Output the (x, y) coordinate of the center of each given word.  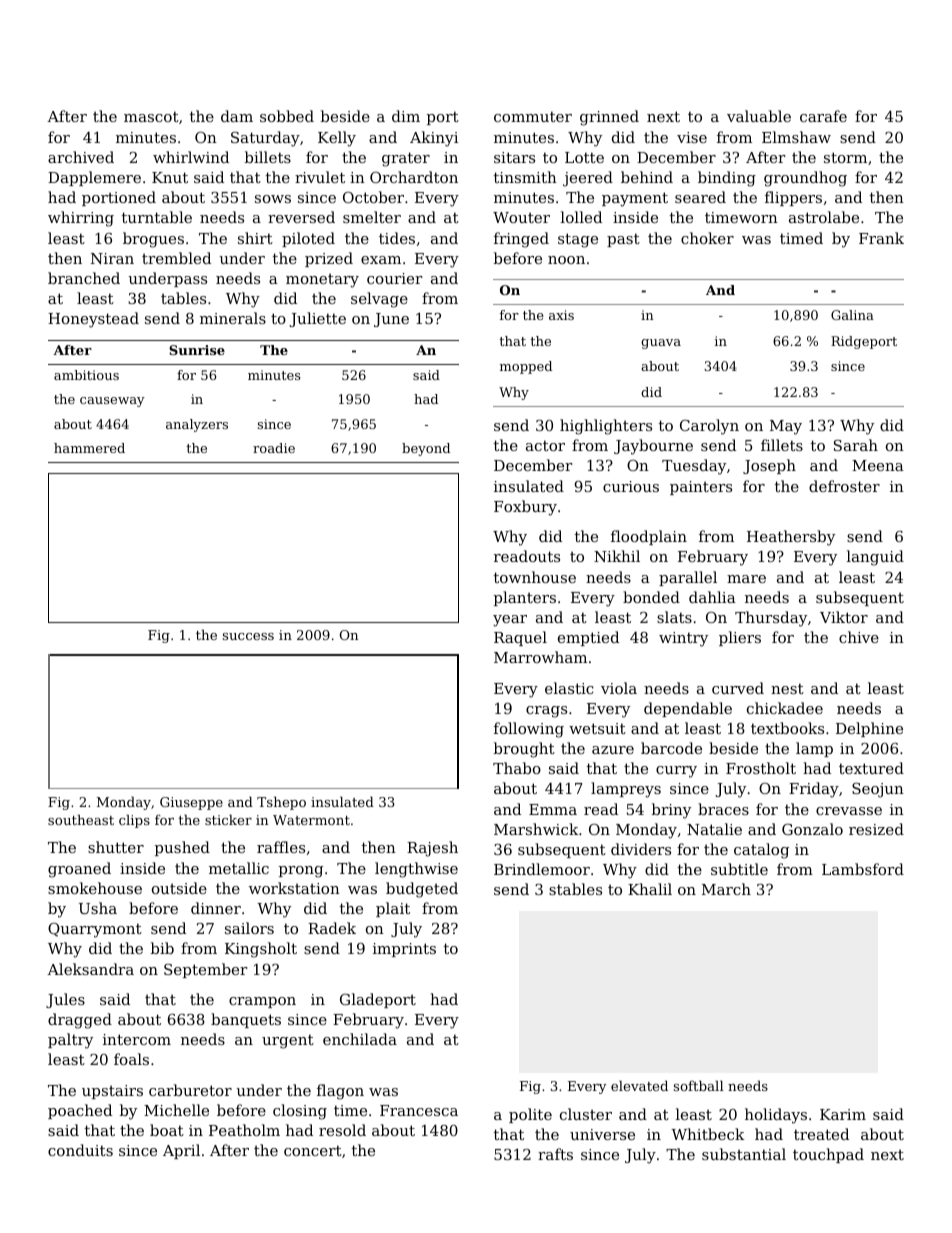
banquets (246, 1020)
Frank (881, 238)
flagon (340, 1092)
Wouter (521, 217)
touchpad (828, 1155)
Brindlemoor (542, 869)
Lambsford (863, 869)
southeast (81, 819)
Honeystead (93, 320)
